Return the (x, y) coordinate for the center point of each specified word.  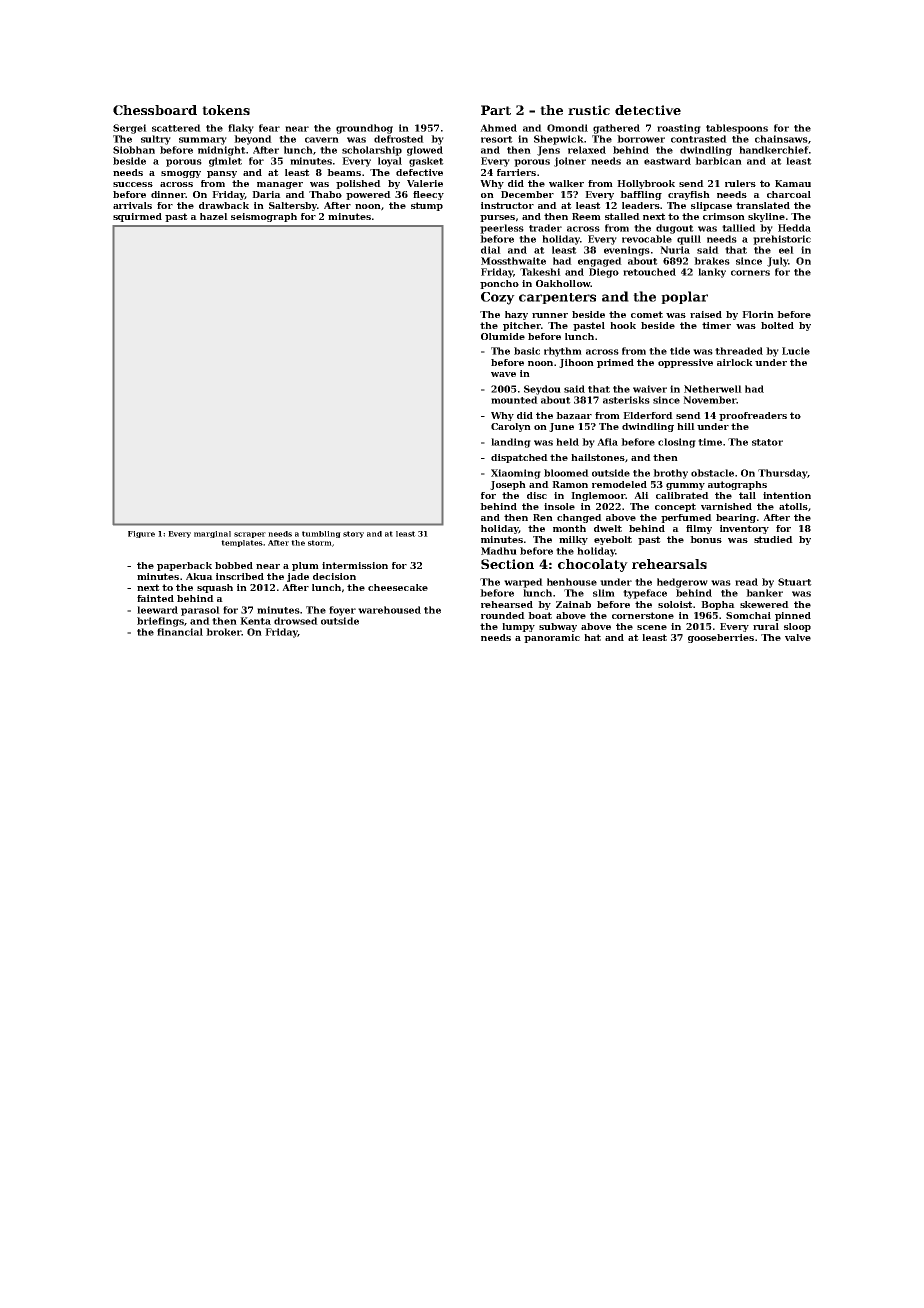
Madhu (499, 551)
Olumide (503, 336)
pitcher (522, 326)
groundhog (364, 129)
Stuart (795, 582)
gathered (616, 129)
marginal (212, 534)
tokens (226, 110)
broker (223, 632)
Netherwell (713, 389)
